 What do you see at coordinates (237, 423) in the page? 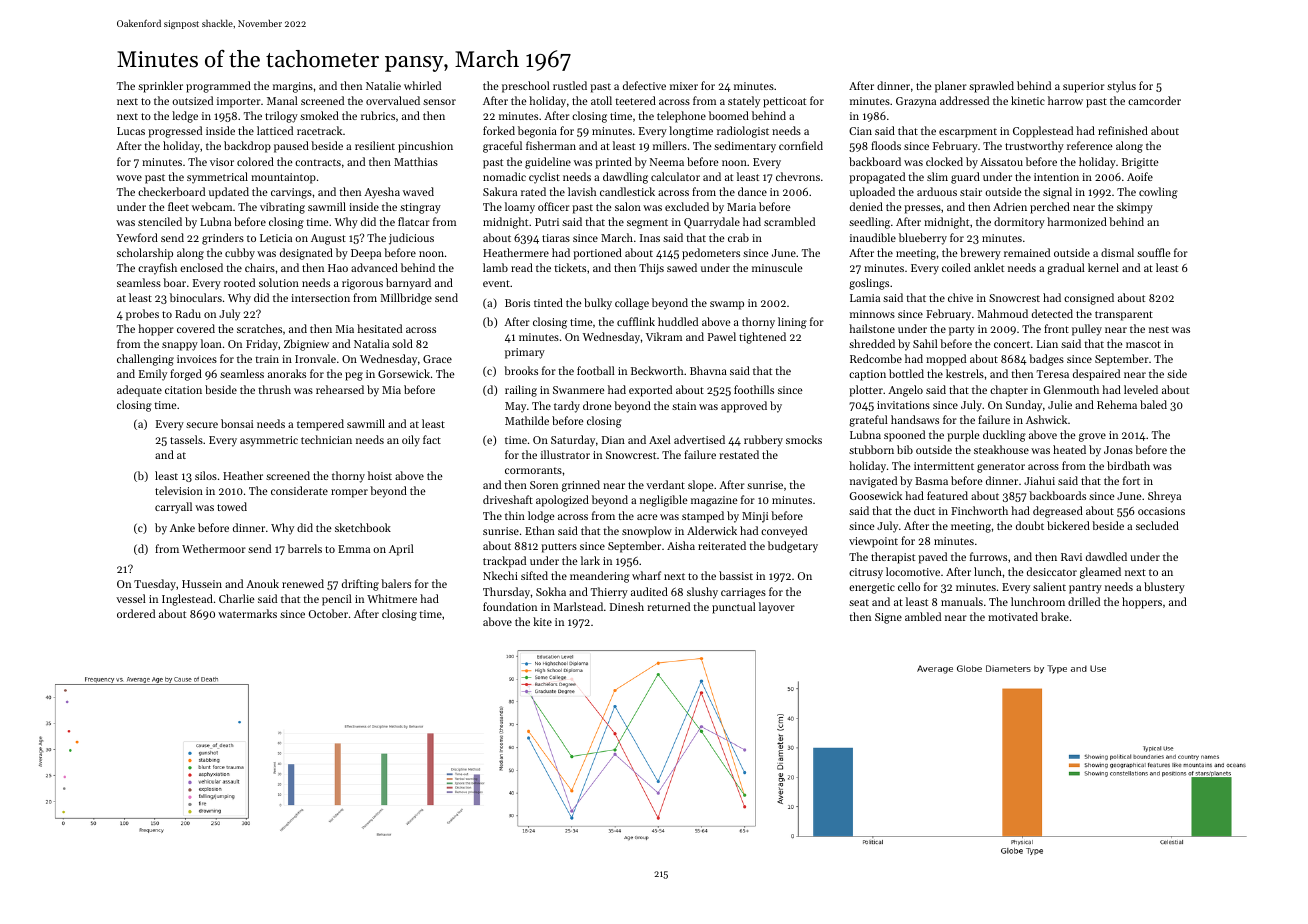
I see `bonsai` at bounding box center [237, 423].
